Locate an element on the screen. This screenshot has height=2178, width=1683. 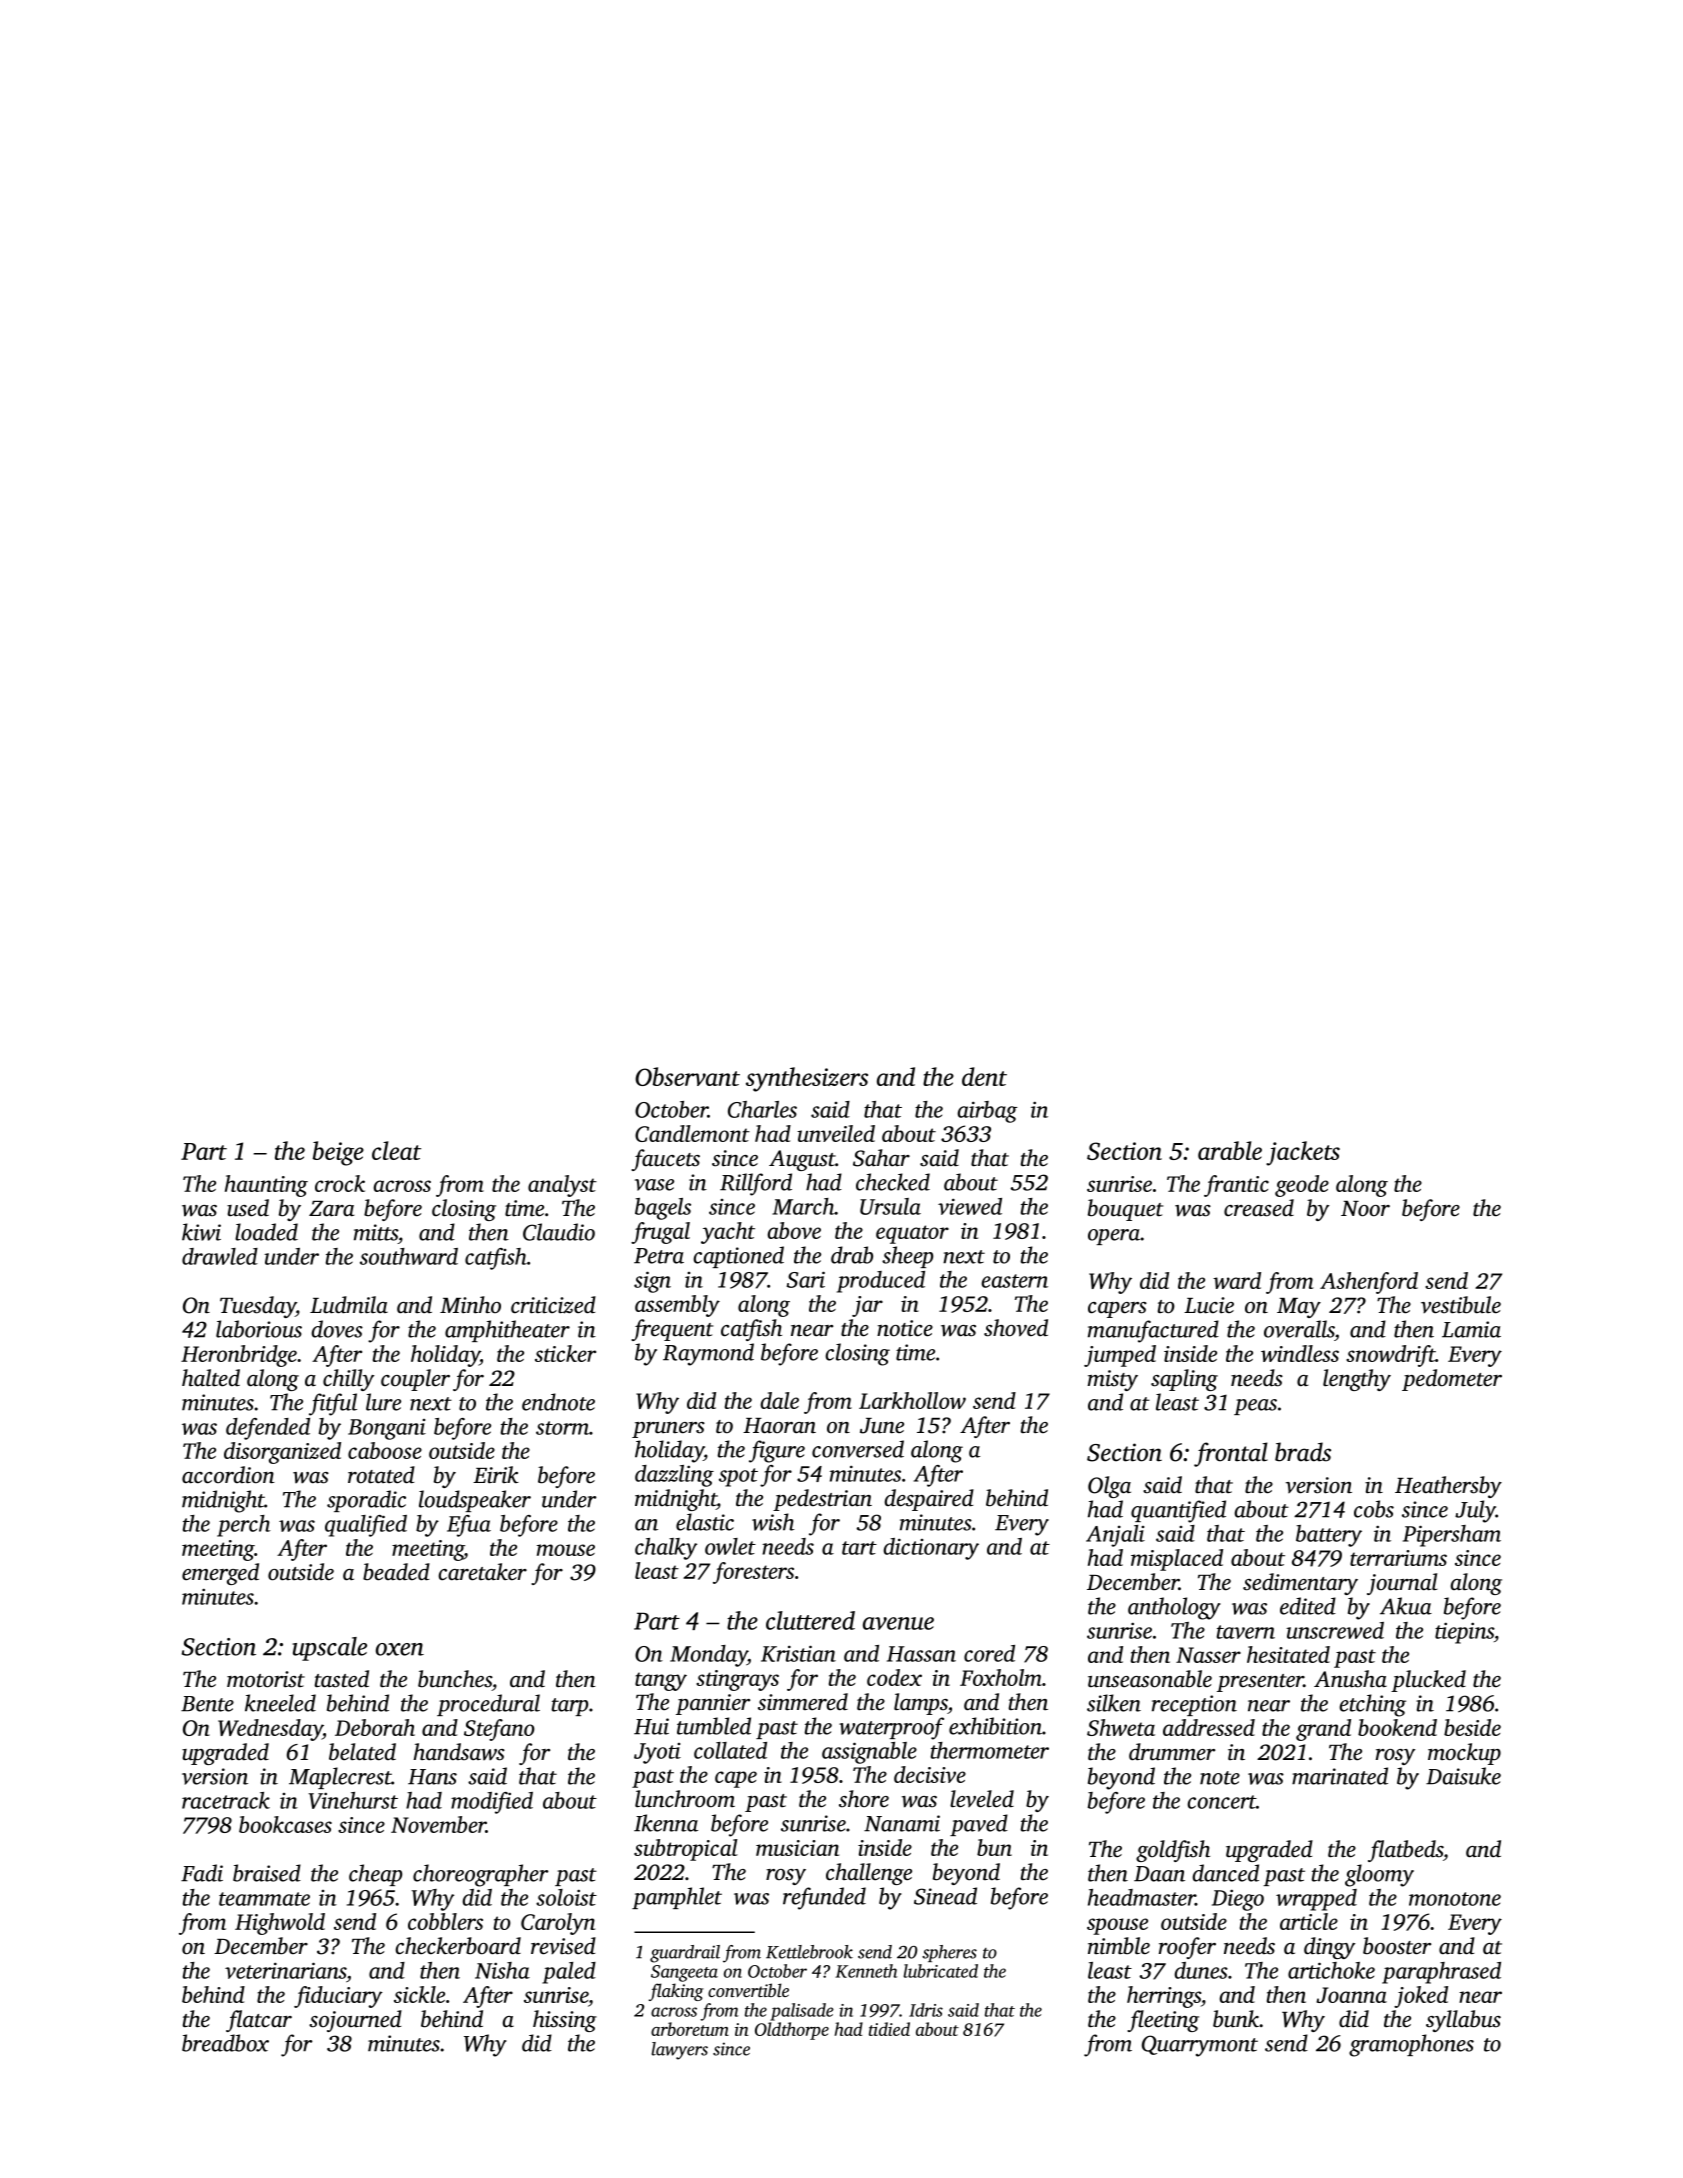
breadbox is located at coordinates (225, 2043).
